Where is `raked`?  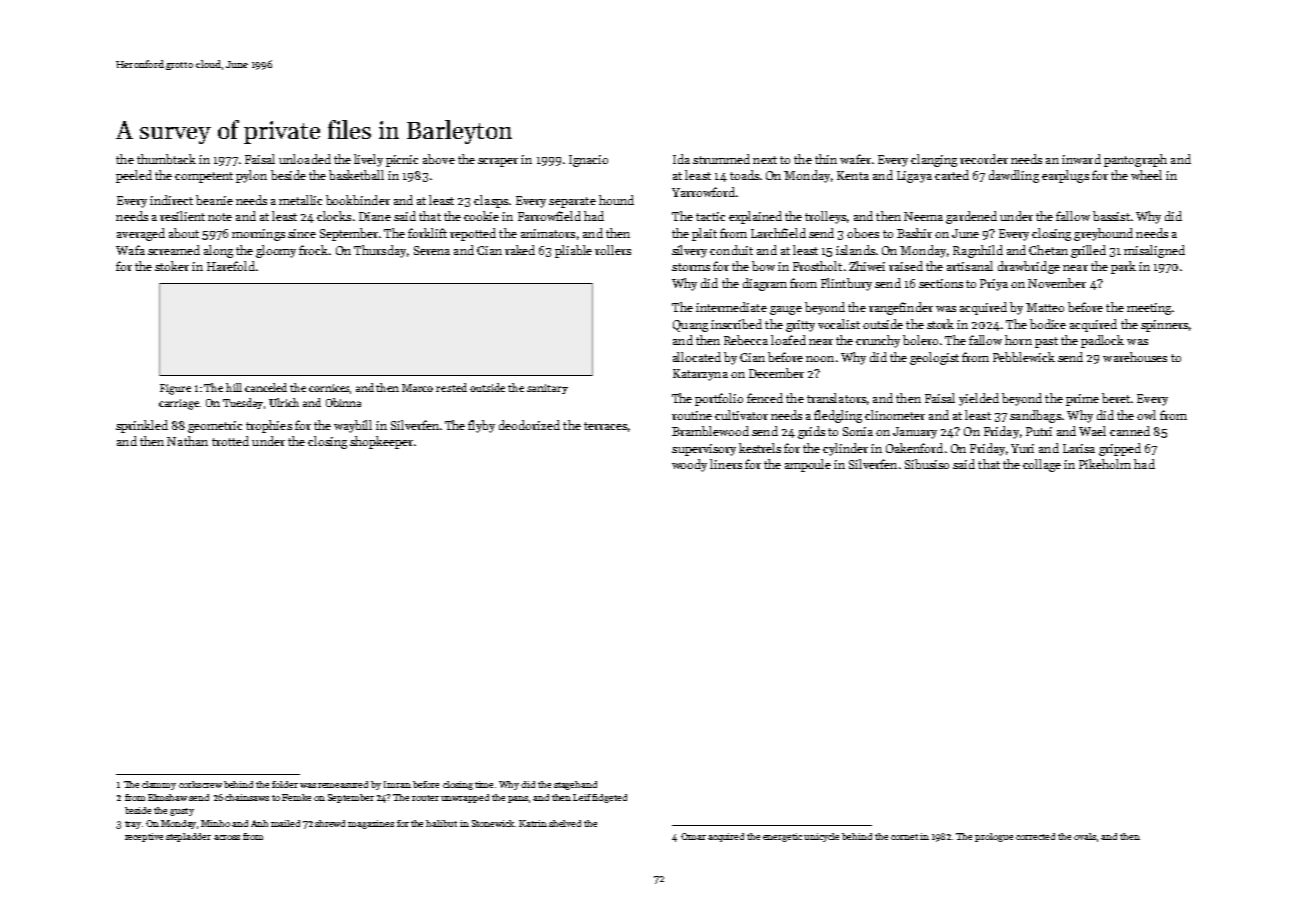
raked is located at coordinates (520, 250).
